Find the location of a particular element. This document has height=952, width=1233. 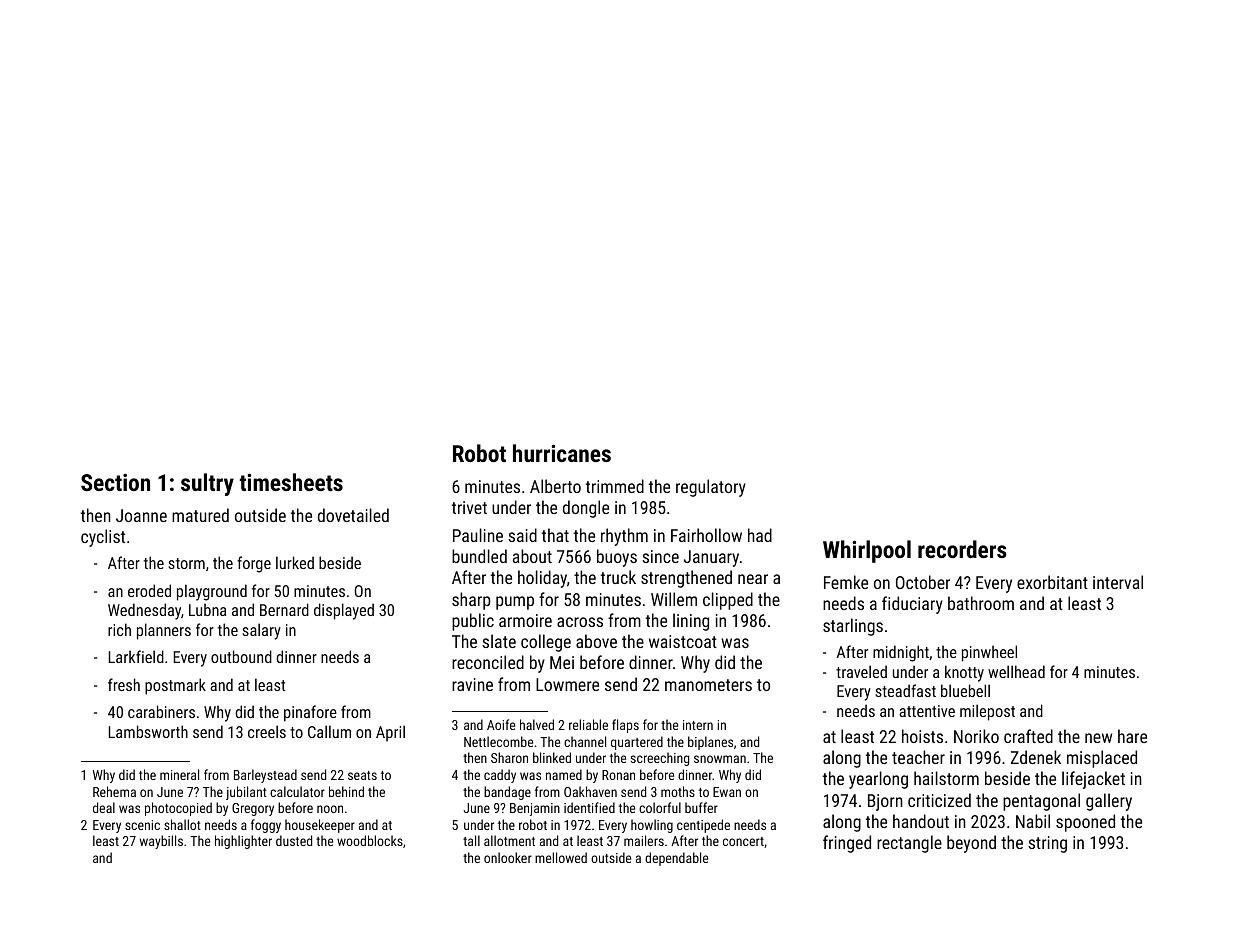

string is located at coordinates (1047, 844).
